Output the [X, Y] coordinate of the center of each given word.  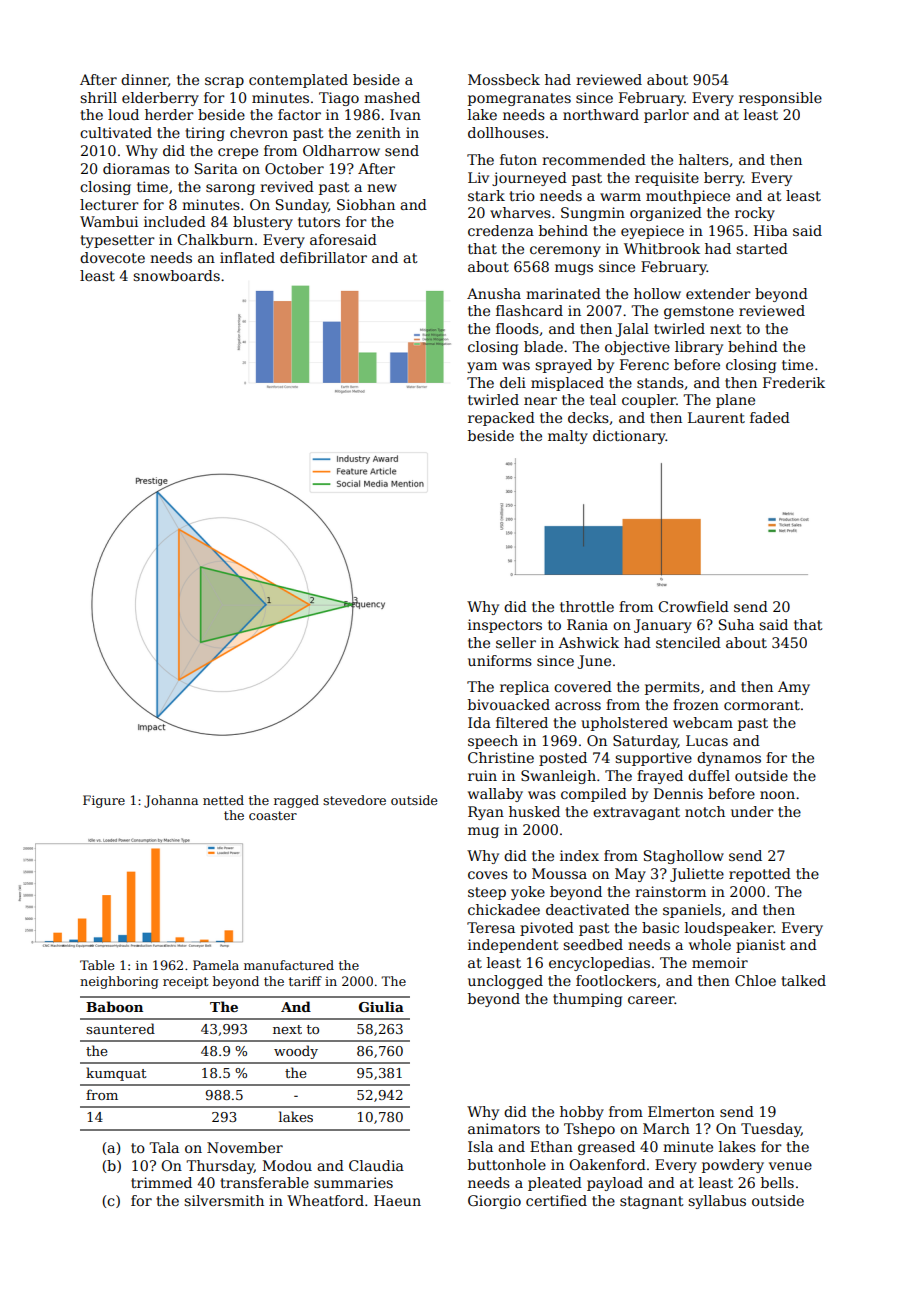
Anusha [494, 293]
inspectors [505, 626]
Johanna [171, 801]
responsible [780, 99]
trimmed [161, 1182]
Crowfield [693, 606]
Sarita [216, 168]
